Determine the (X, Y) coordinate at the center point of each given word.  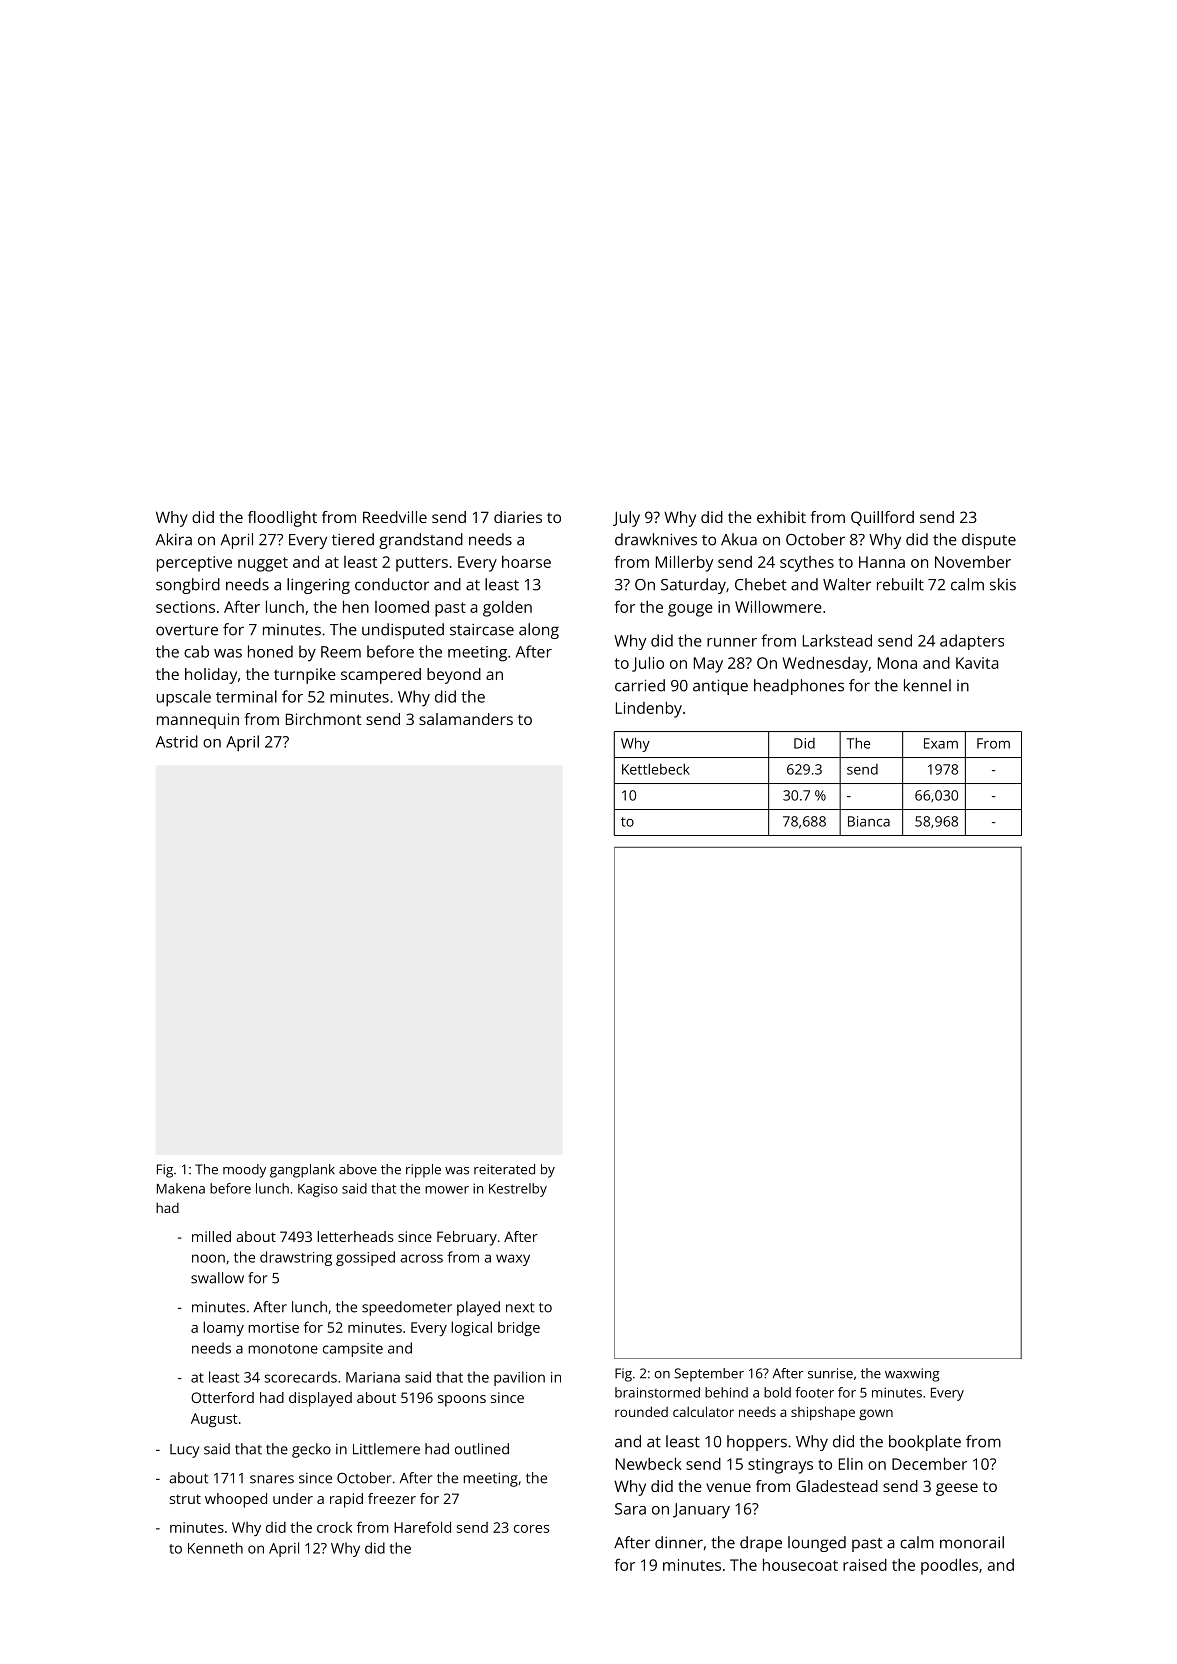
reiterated (504, 1169)
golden (507, 608)
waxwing (912, 1375)
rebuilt (900, 584)
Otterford (222, 1397)
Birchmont (324, 719)
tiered (353, 539)
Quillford (882, 518)
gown (876, 1414)
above (358, 1169)
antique (720, 687)
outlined (482, 1449)
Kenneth (215, 1548)
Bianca (869, 821)
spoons (462, 1401)
